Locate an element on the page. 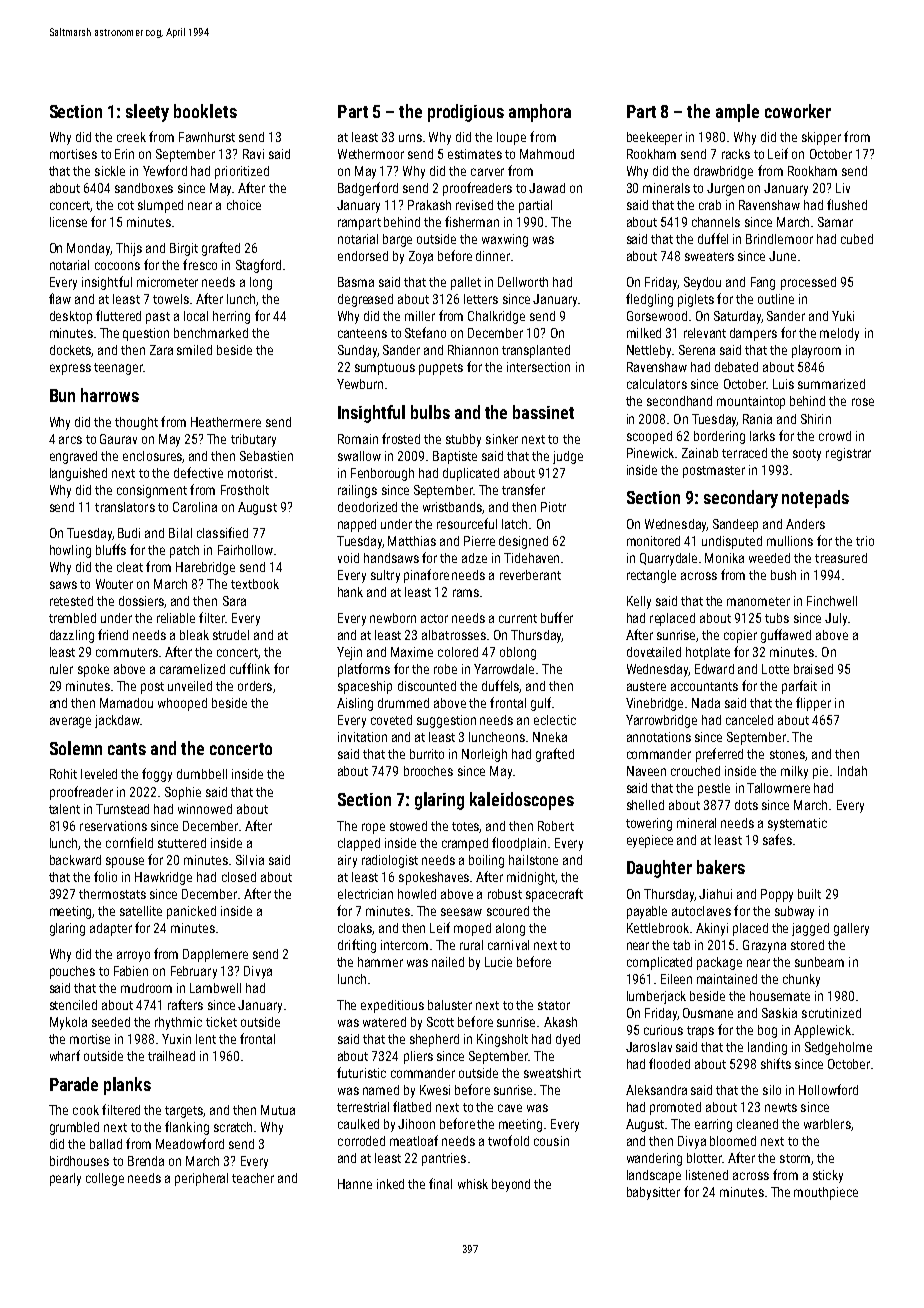  kaleidoscopes is located at coordinates (522, 801).
